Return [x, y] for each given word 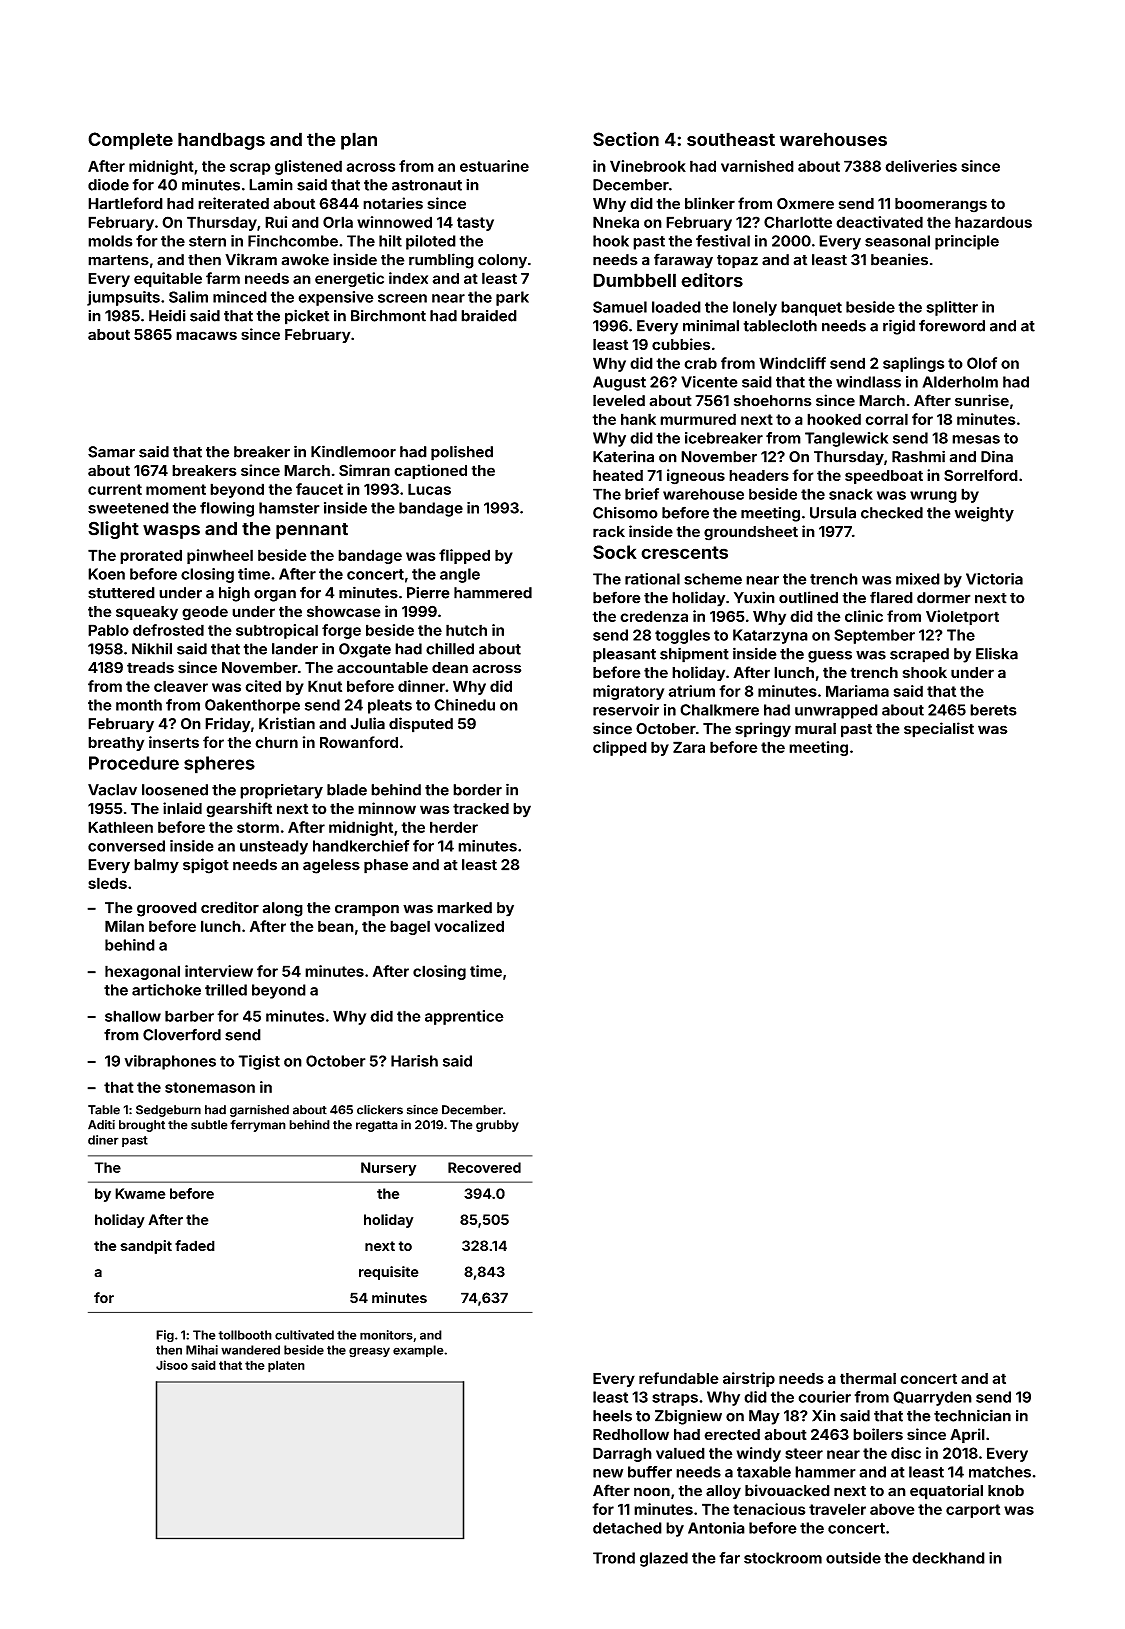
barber [189, 1016]
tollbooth [245, 1335]
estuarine [494, 166]
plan [359, 141]
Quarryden [932, 1398]
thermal [868, 1378]
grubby [497, 1126]
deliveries [921, 166]
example [418, 1351]
